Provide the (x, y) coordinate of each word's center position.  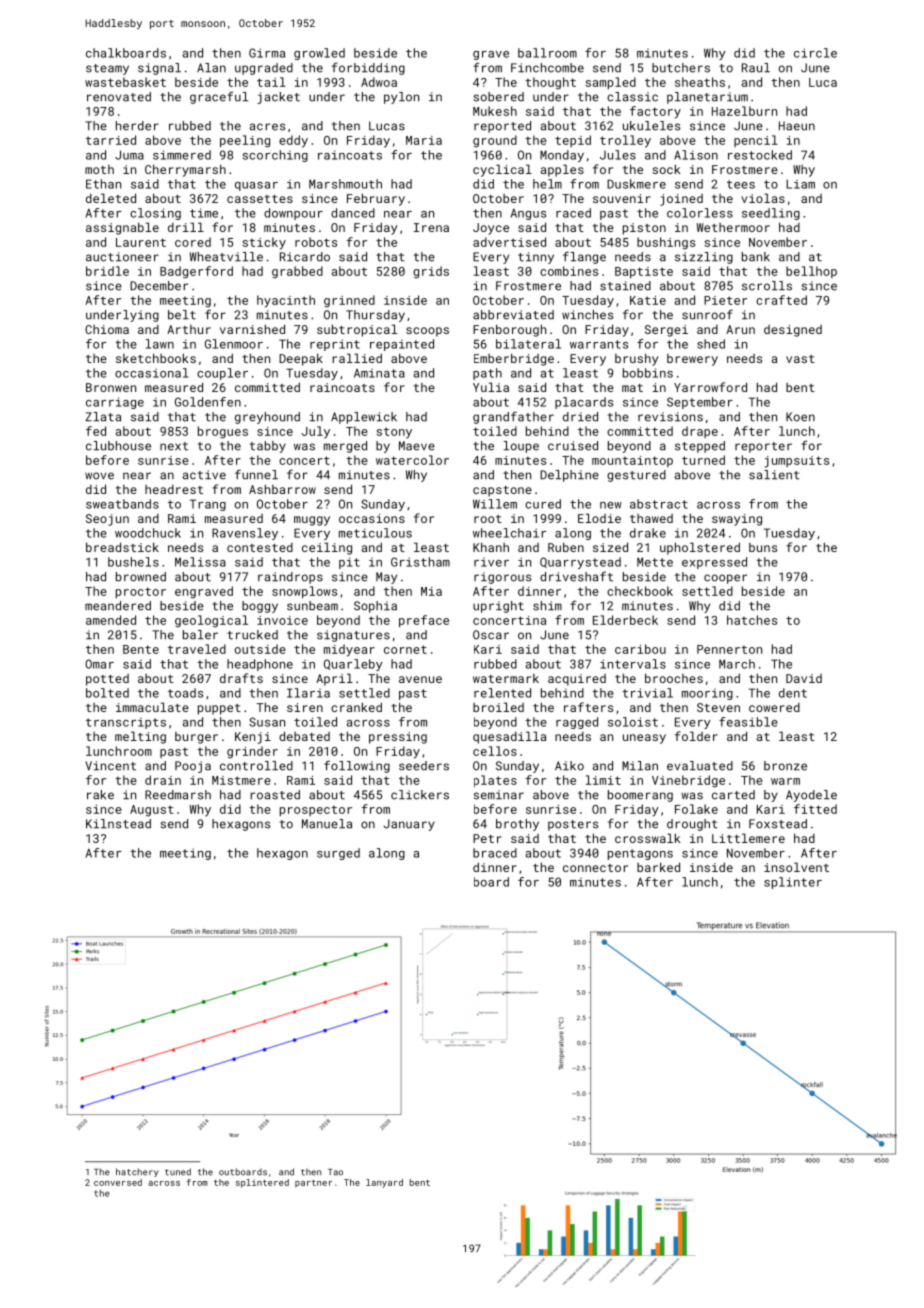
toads (185, 693)
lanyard (384, 1183)
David (804, 678)
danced (353, 213)
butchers (681, 68)
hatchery (137, 1172)
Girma (267, 53)
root (488, 519)
